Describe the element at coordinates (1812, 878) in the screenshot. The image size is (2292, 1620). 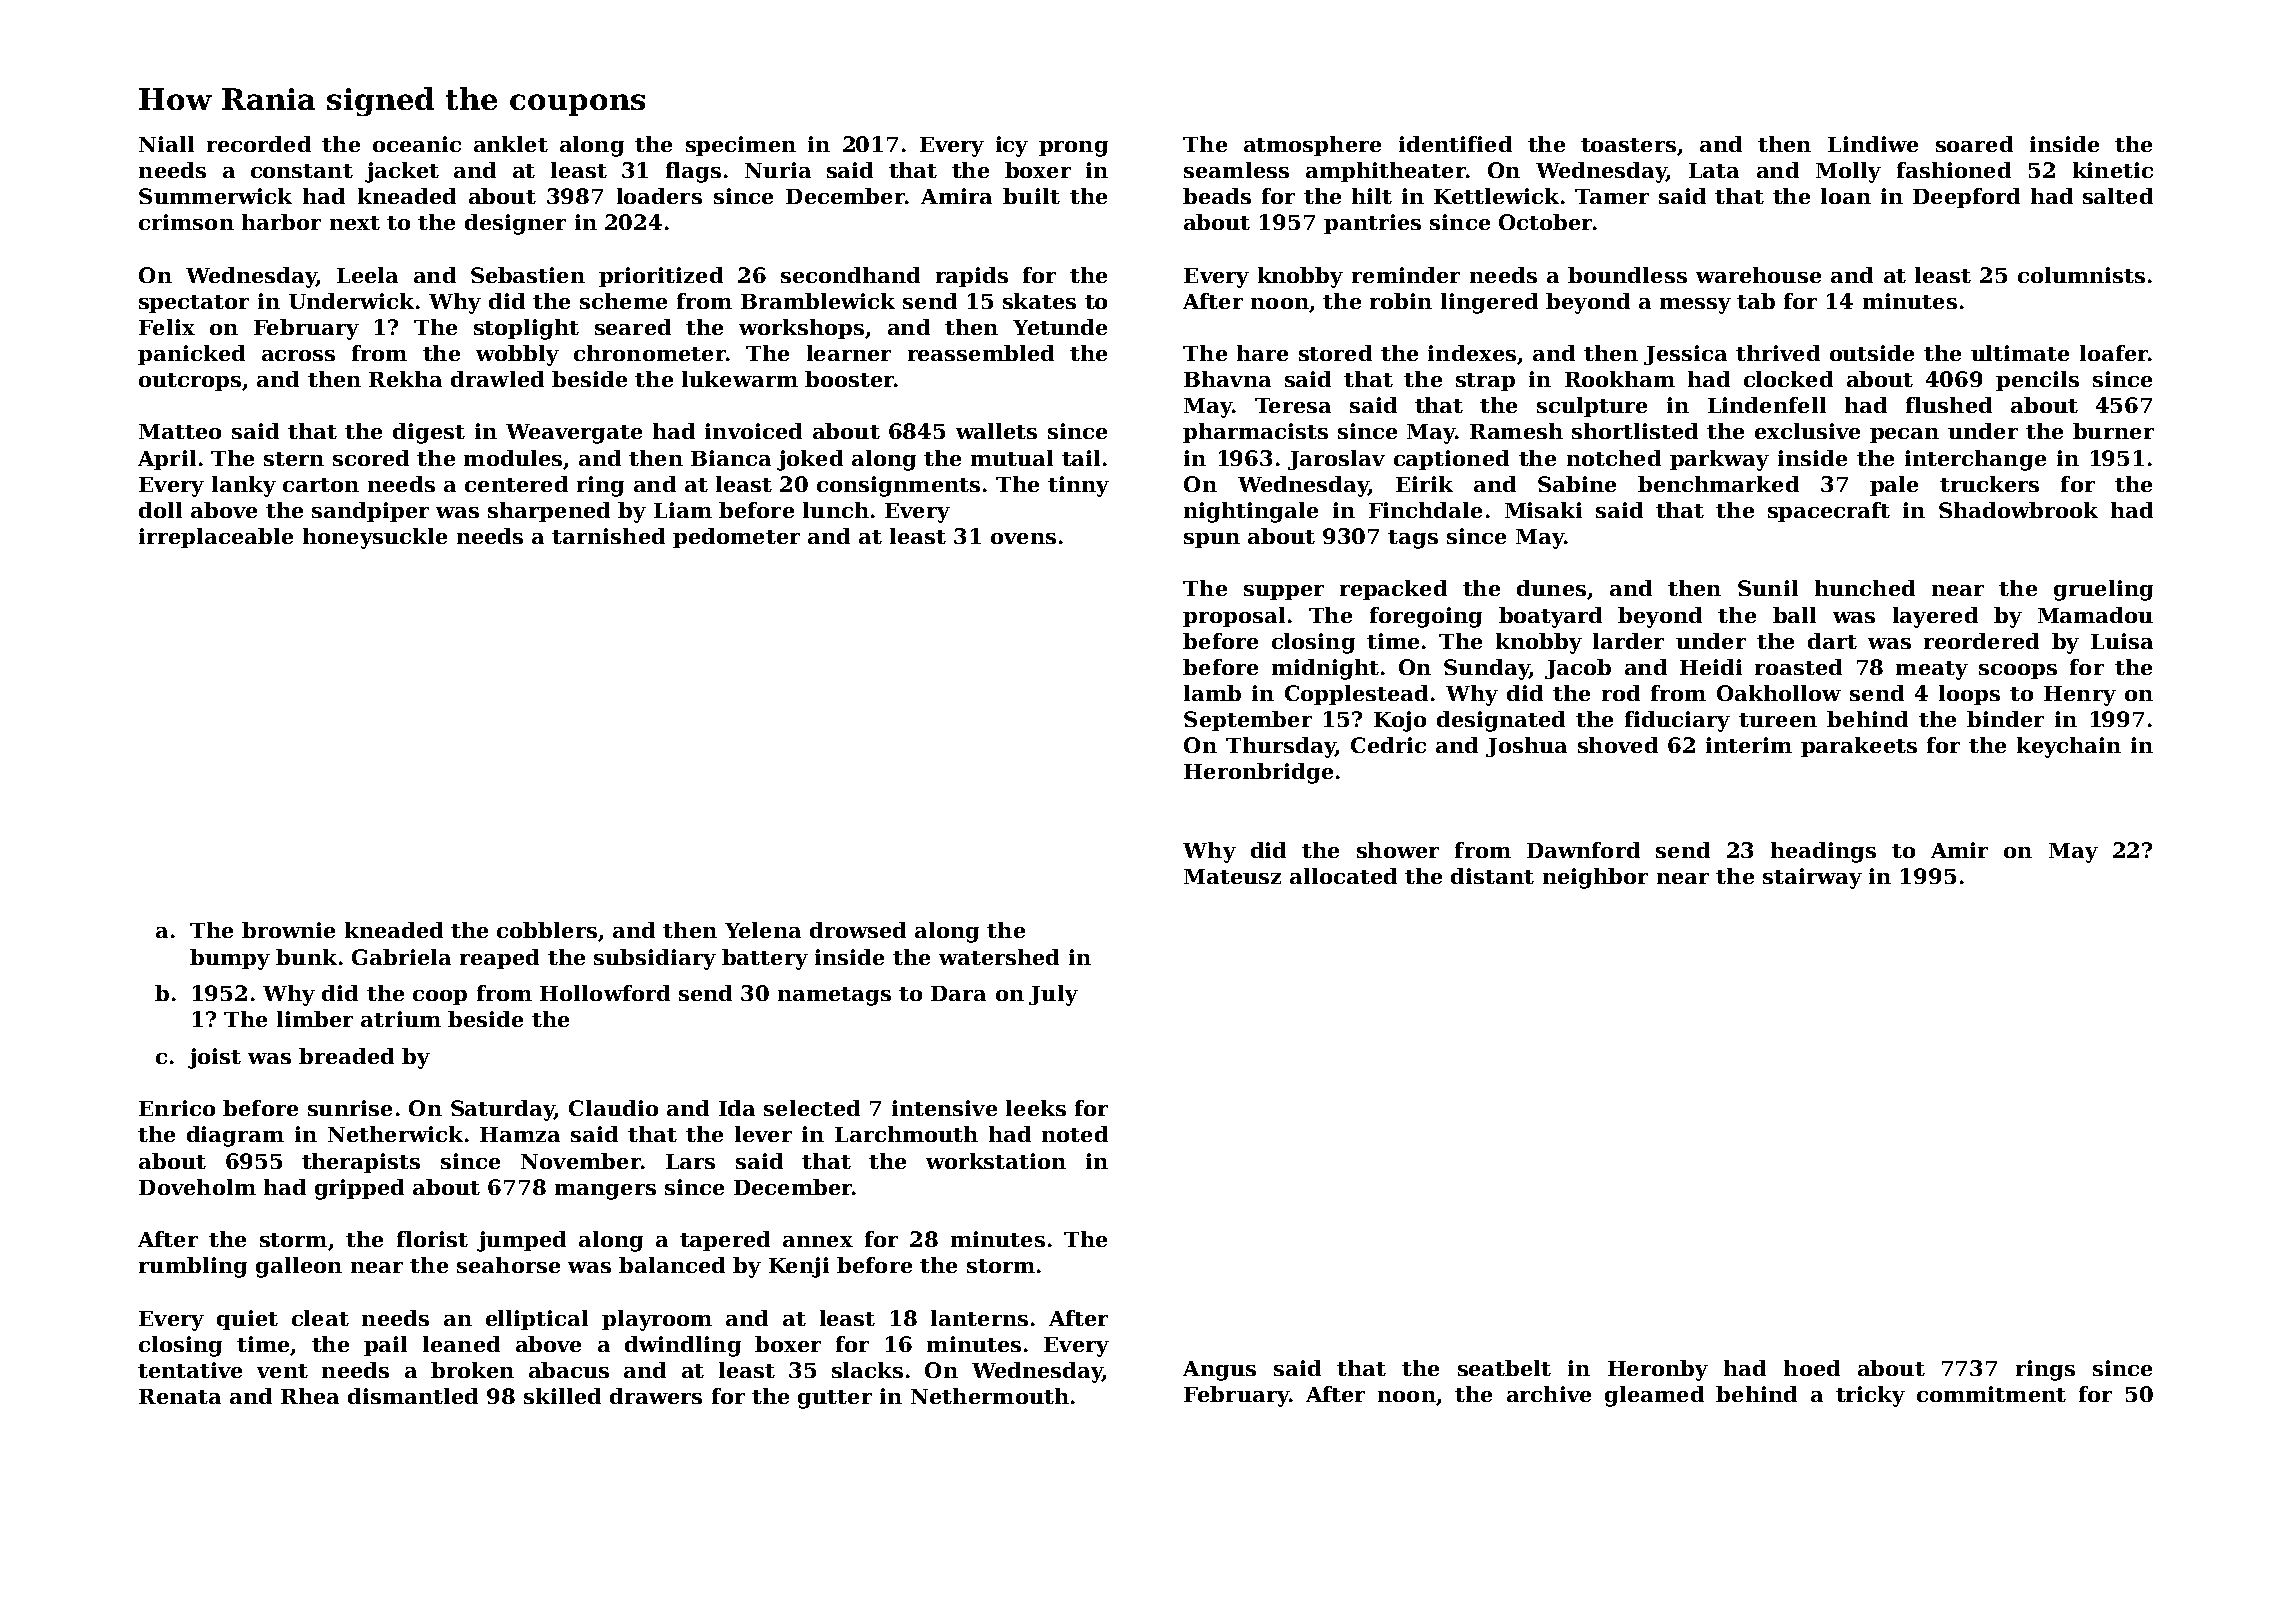
I see `stairway` at that location.
